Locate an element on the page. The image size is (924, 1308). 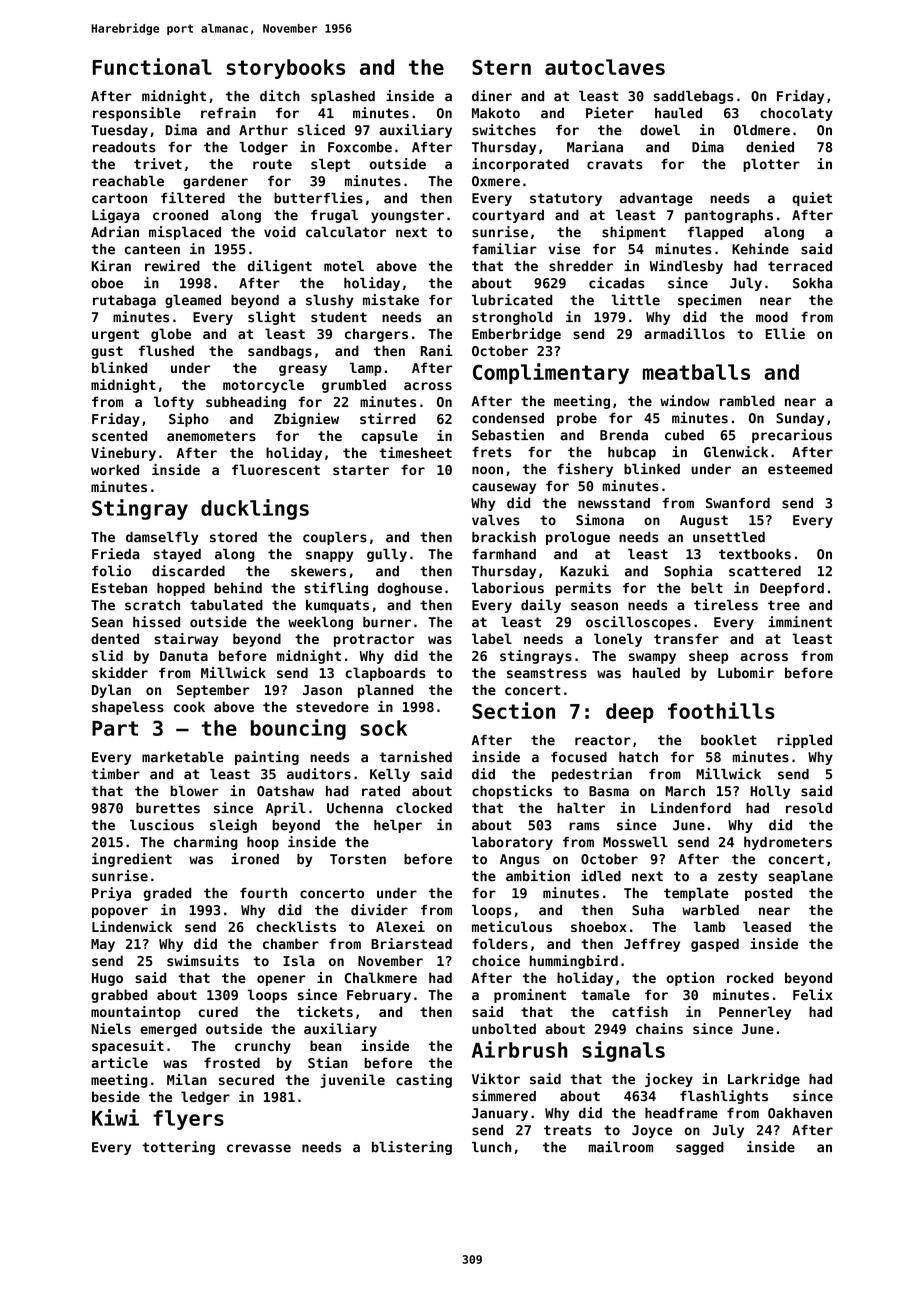
bouncing is located at coordinates (298, 729).
